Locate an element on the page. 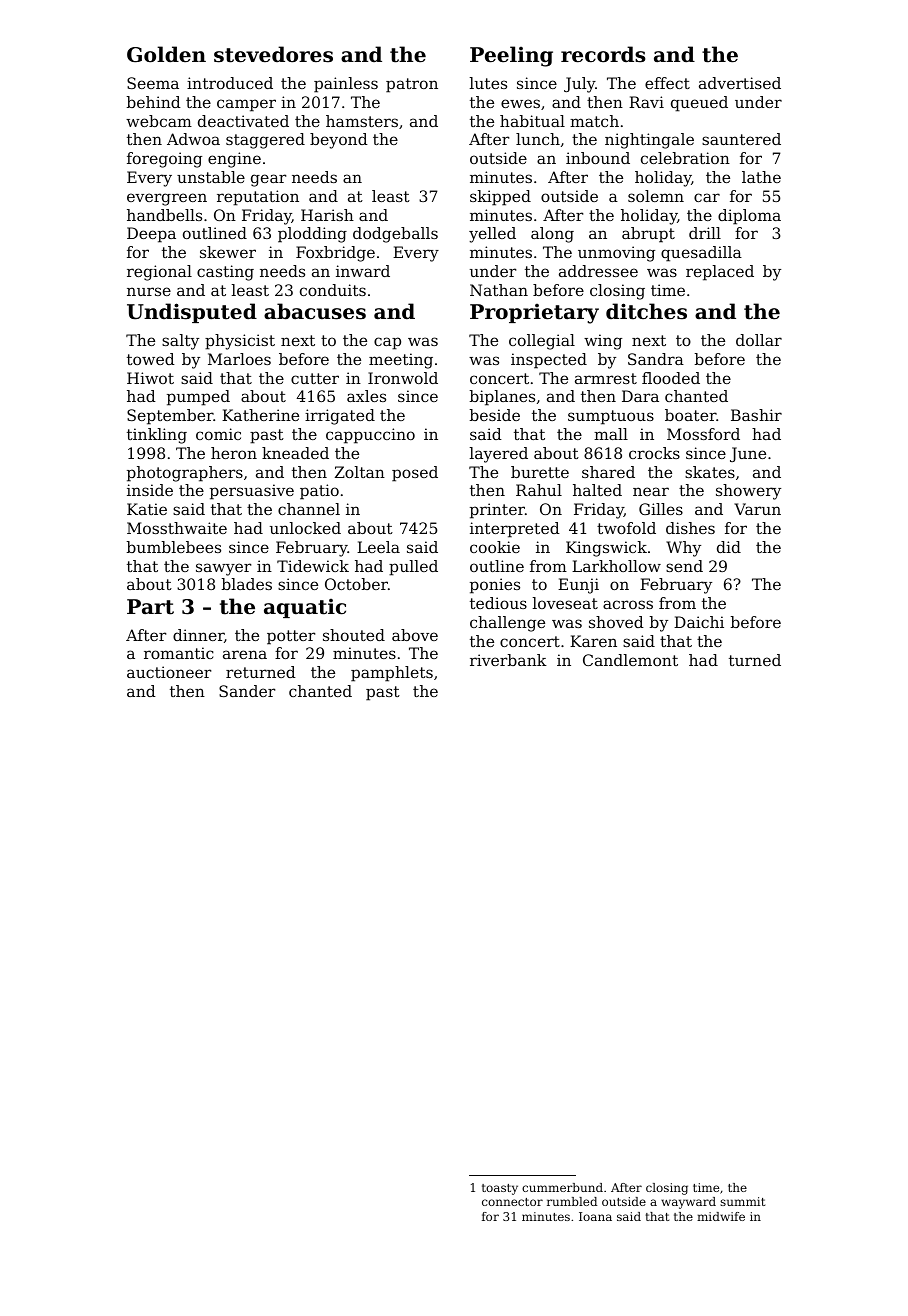  toasty is located at coordinates (500, 1189).
